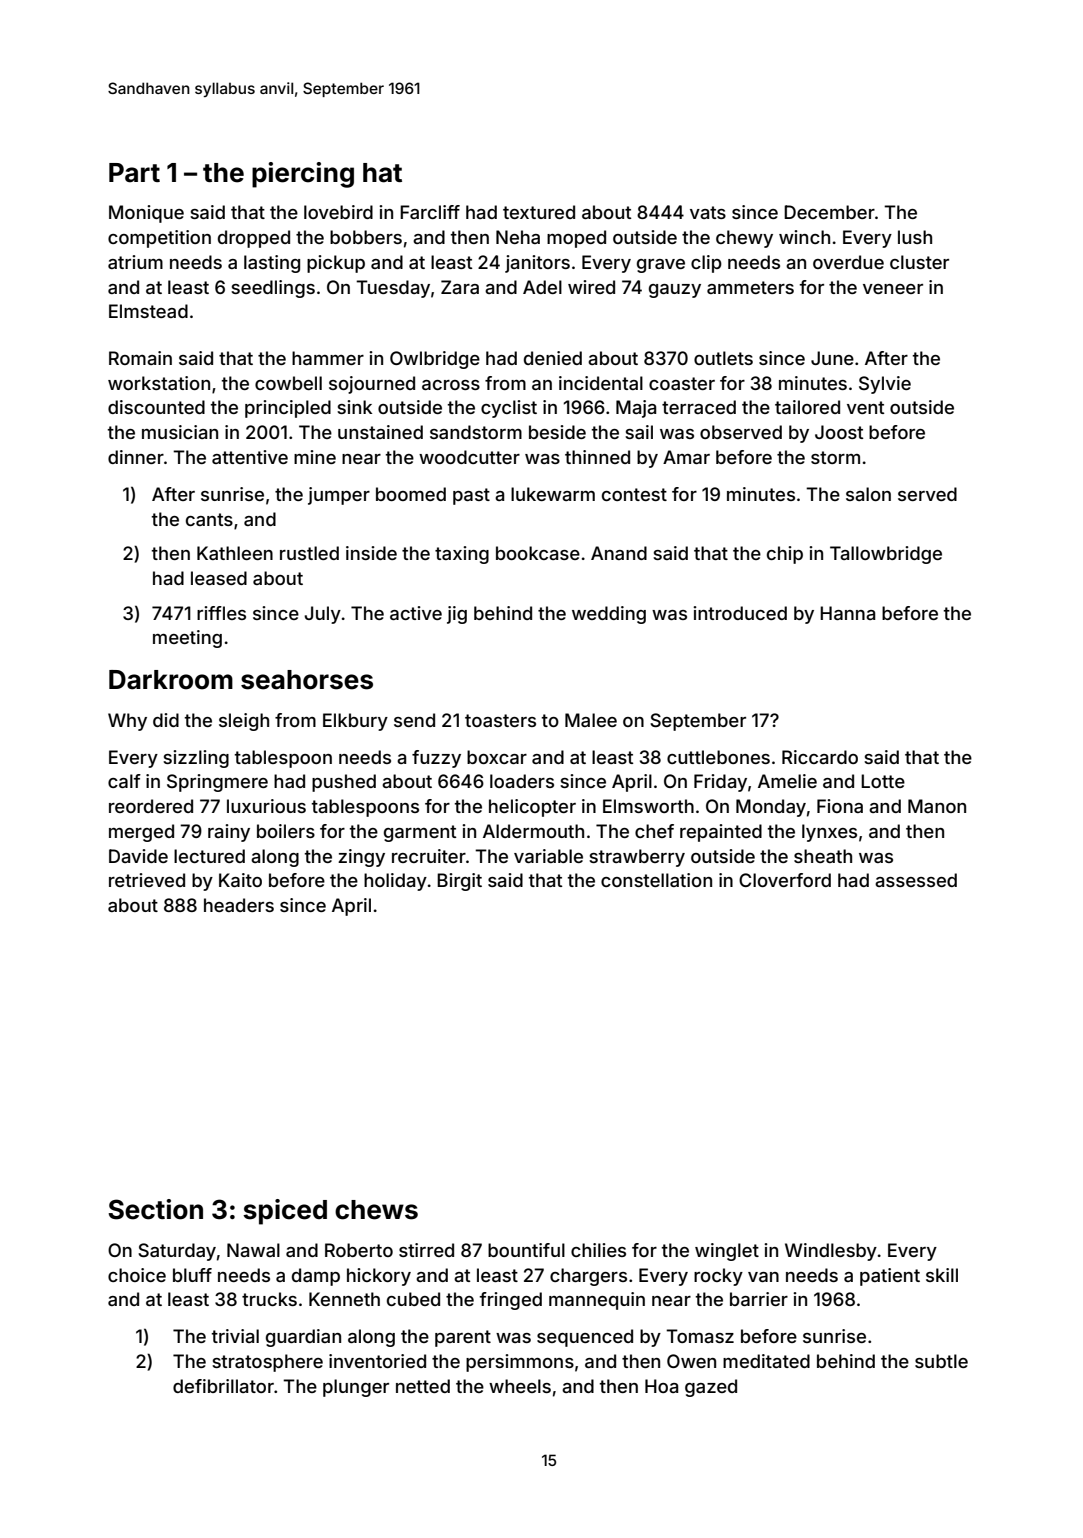  Describe the element at coordinates (500, 720) in the screenshot. I see `toasters` at that location.
